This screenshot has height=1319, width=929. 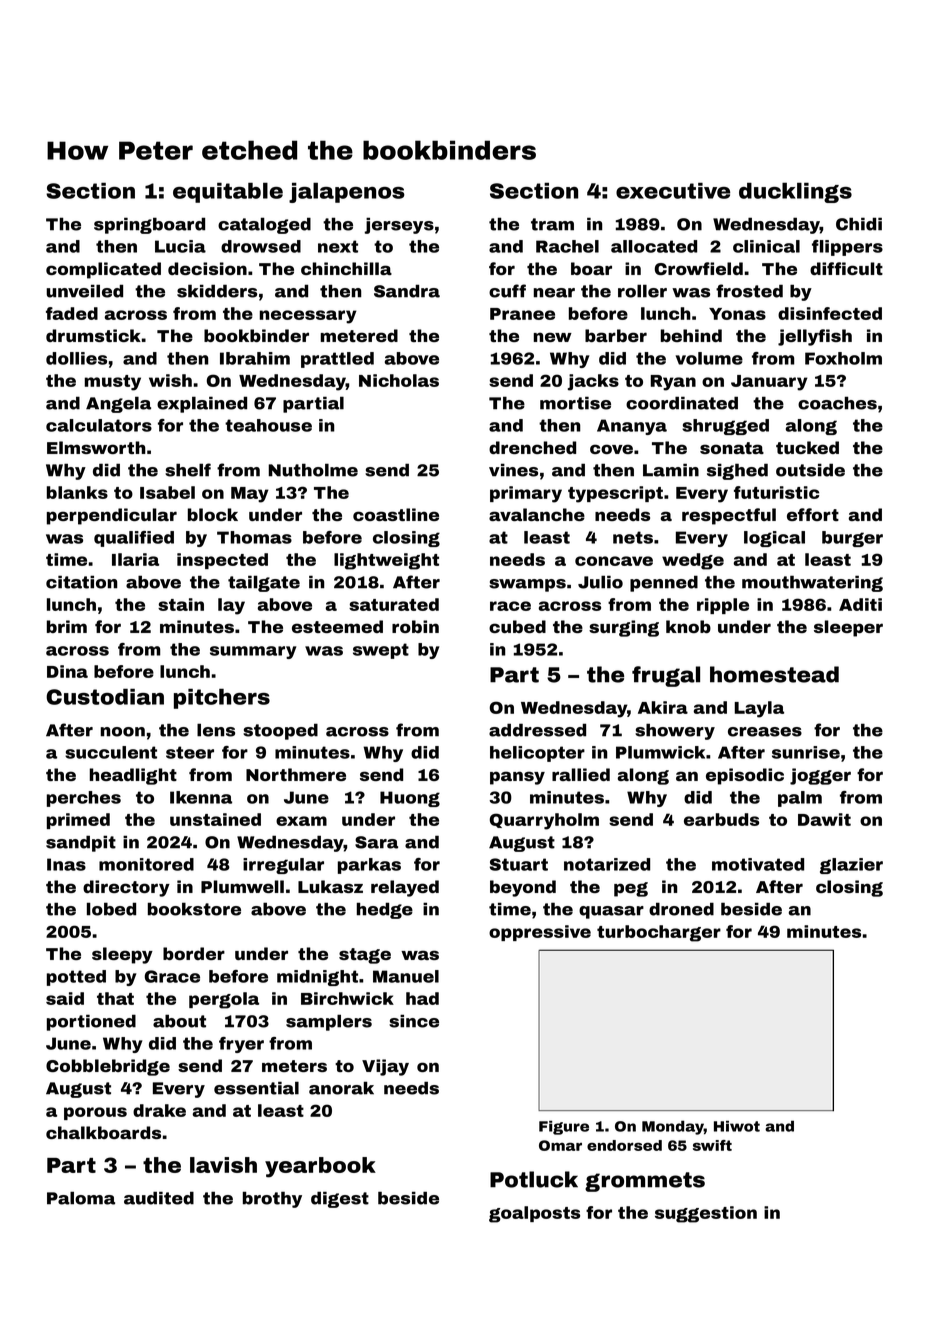 I want to click on Ilaria, so click(x=135, y=559).
